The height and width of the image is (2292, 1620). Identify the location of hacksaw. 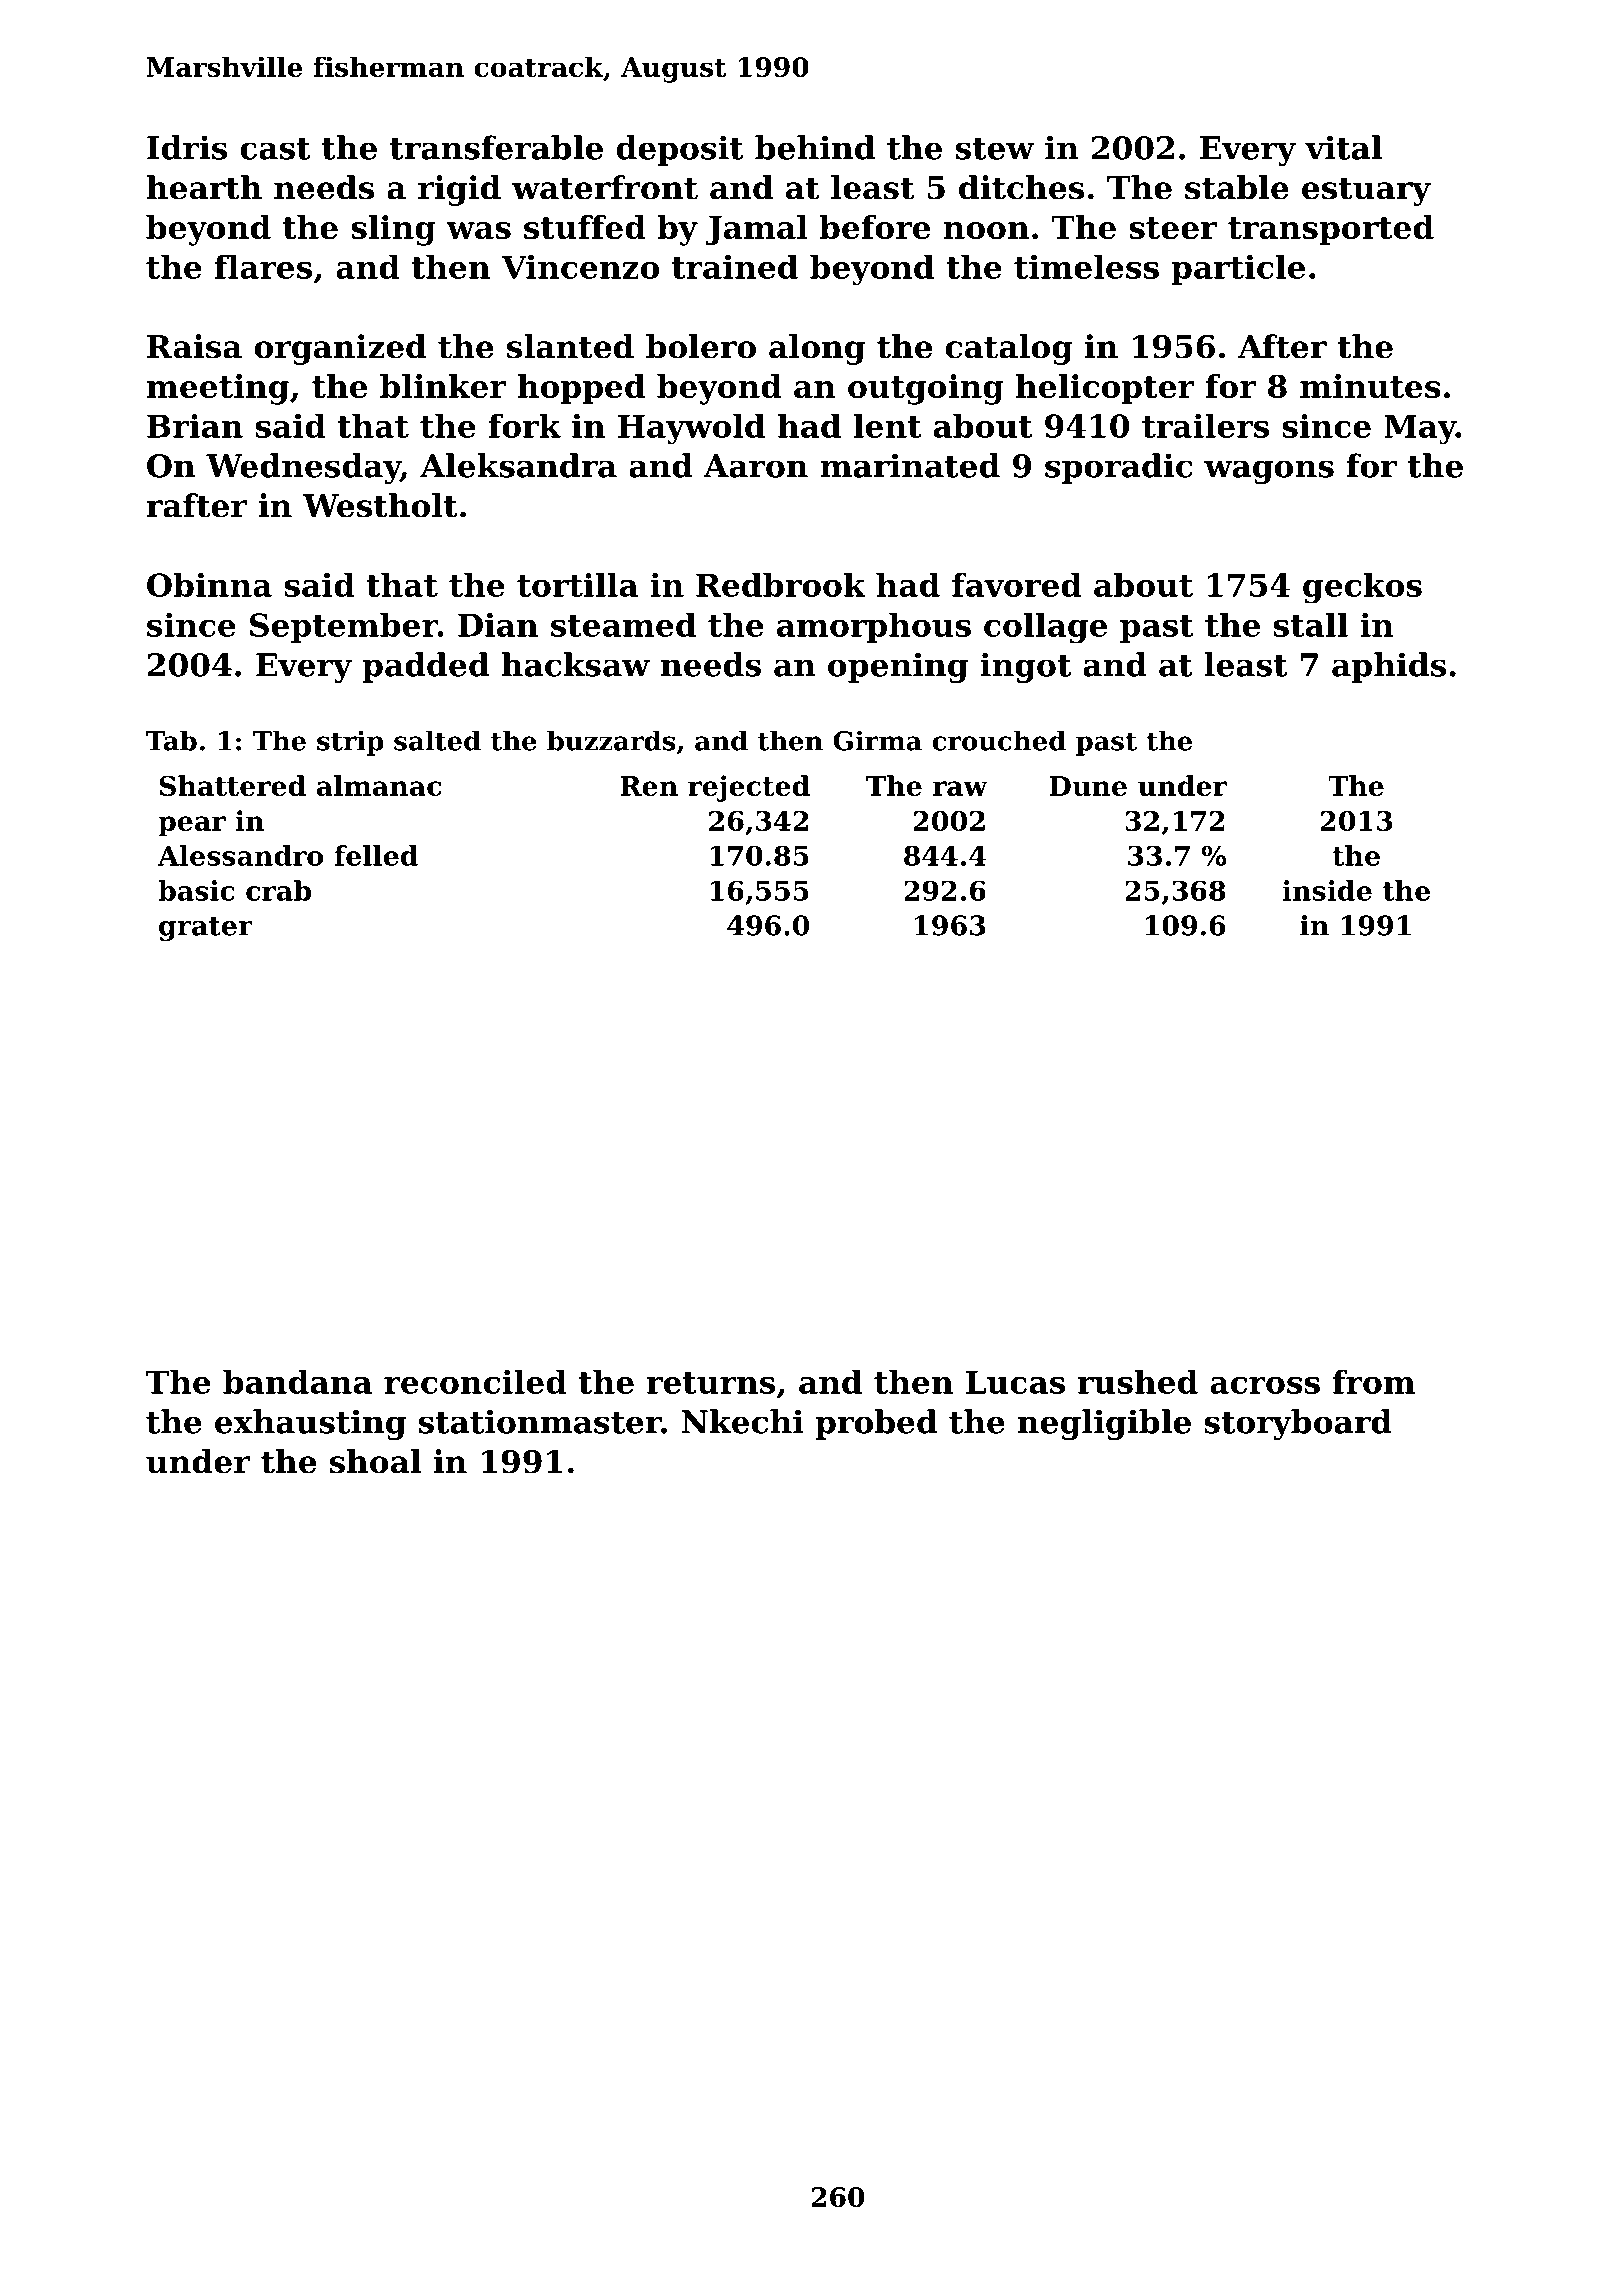
(575, 664).
